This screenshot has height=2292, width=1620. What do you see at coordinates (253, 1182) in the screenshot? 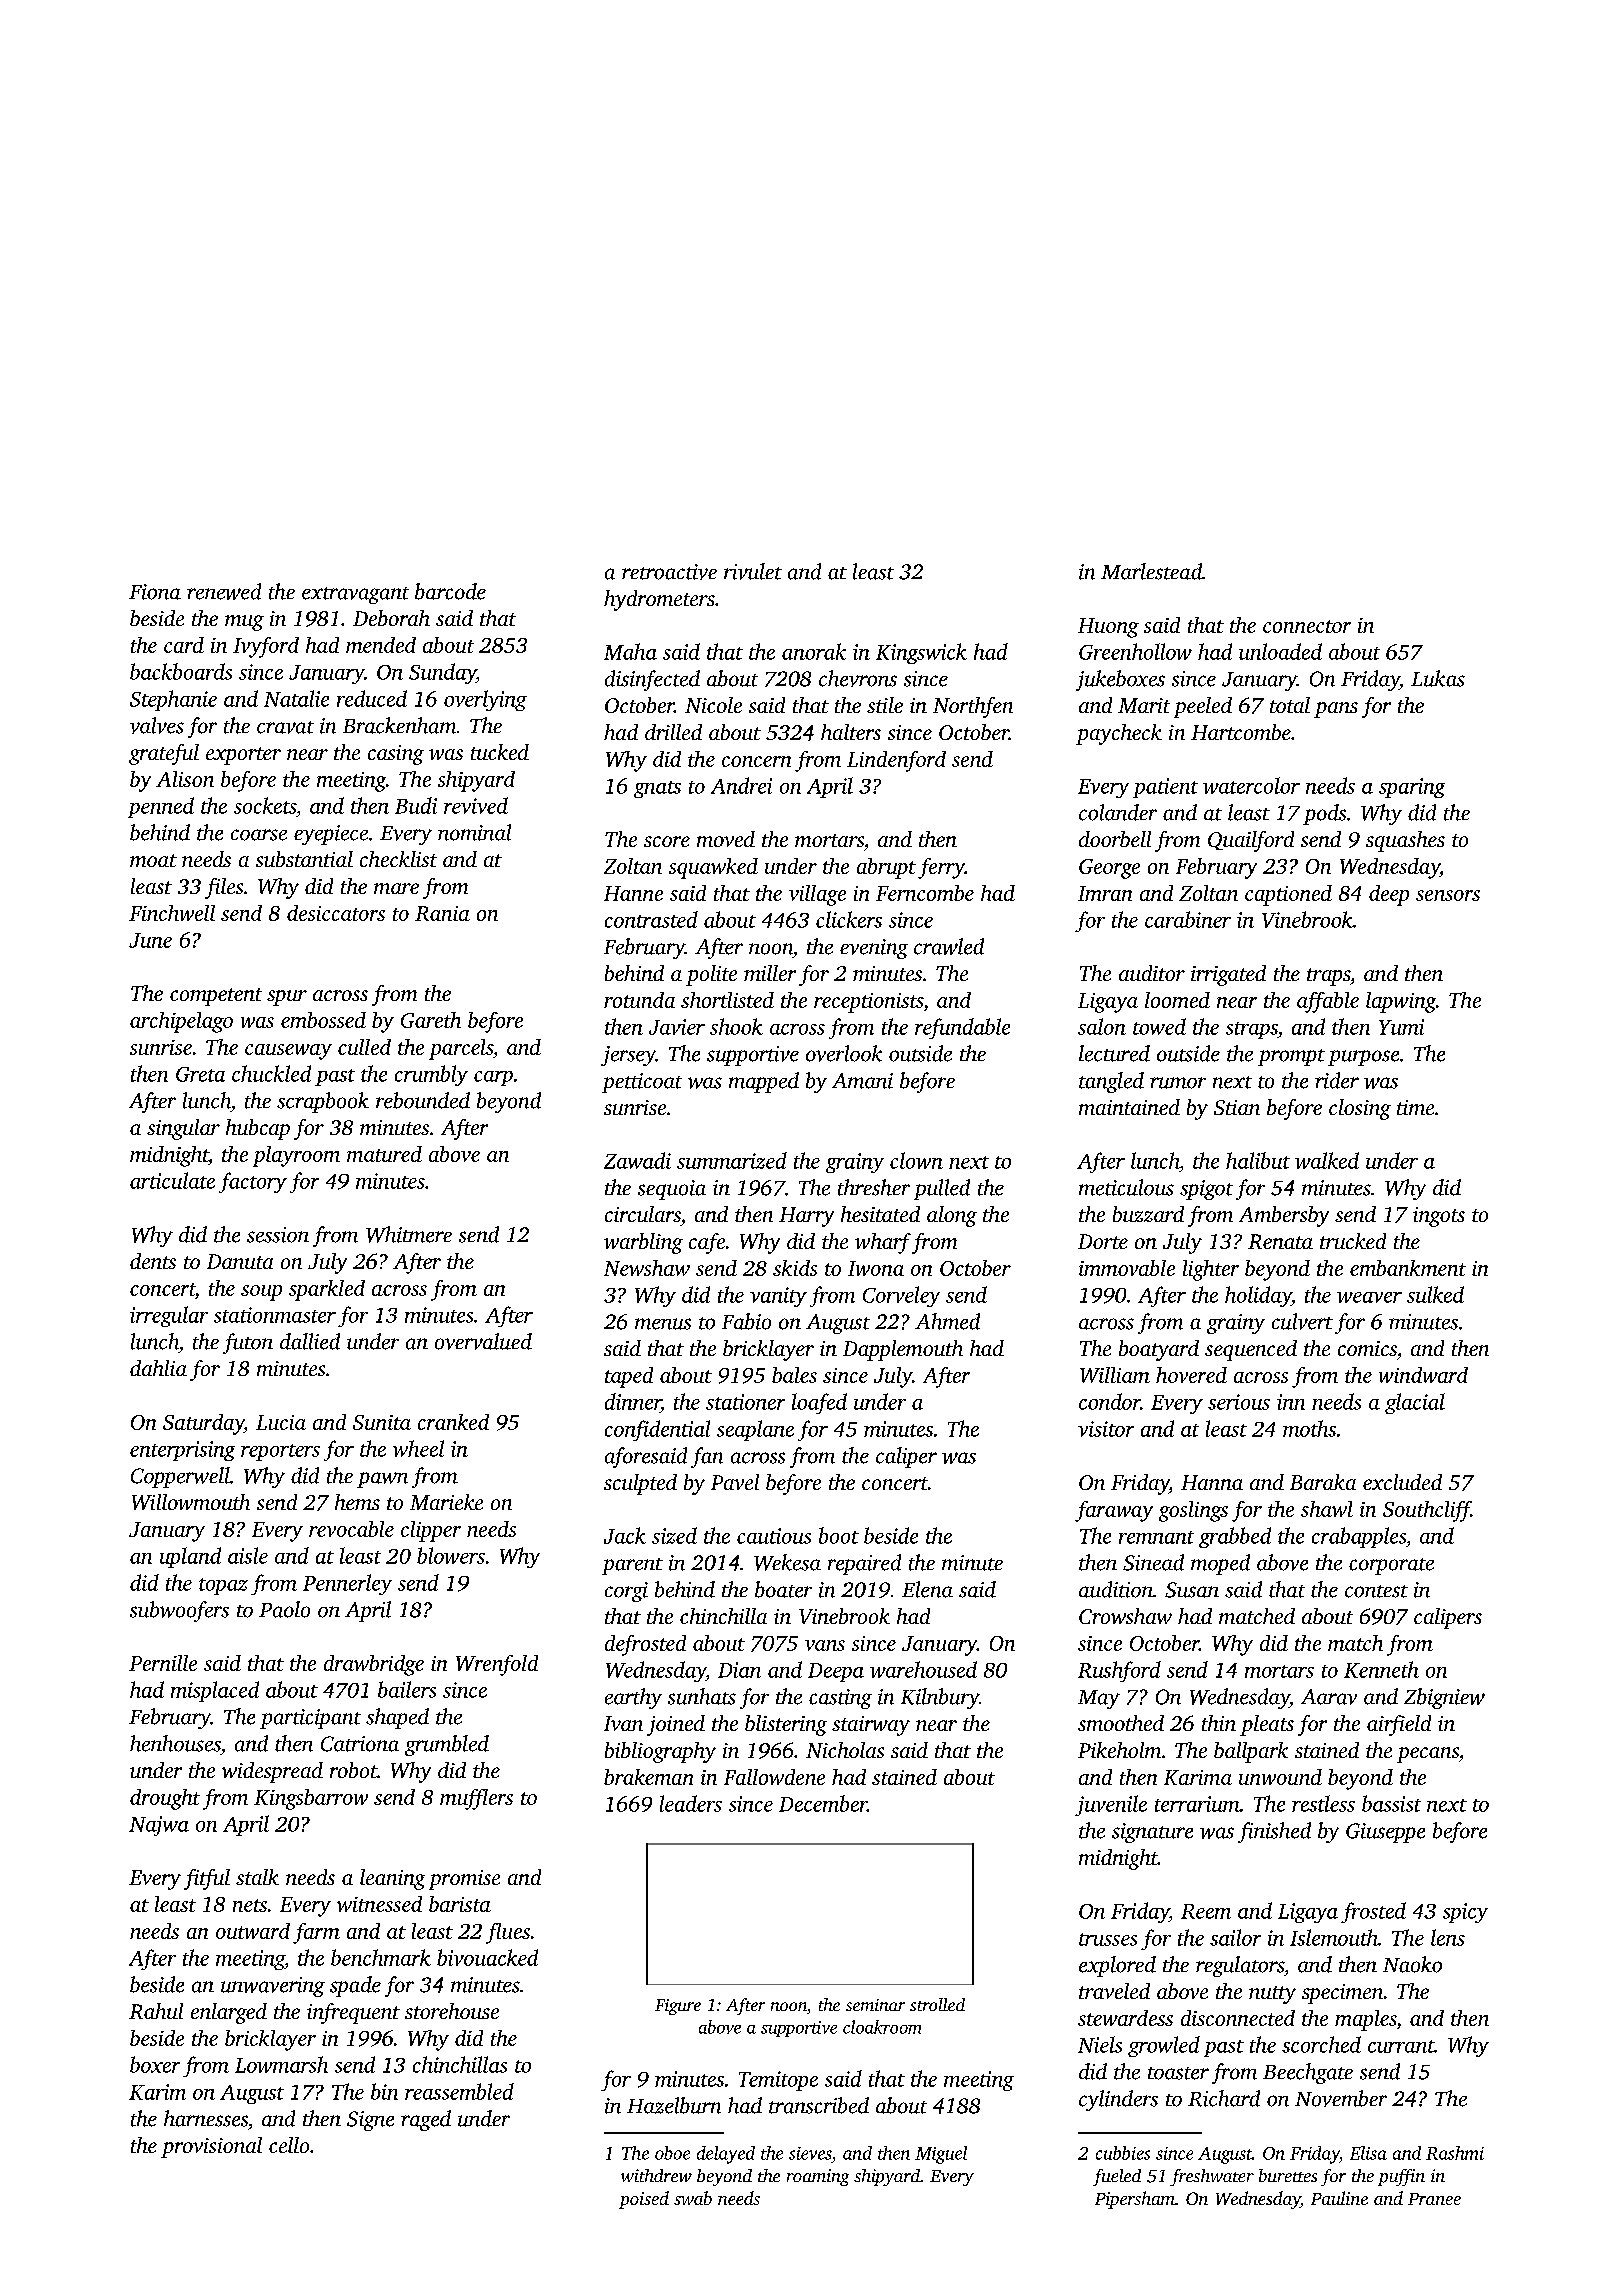
I see `factory` at bounding box center [253, 1182].
